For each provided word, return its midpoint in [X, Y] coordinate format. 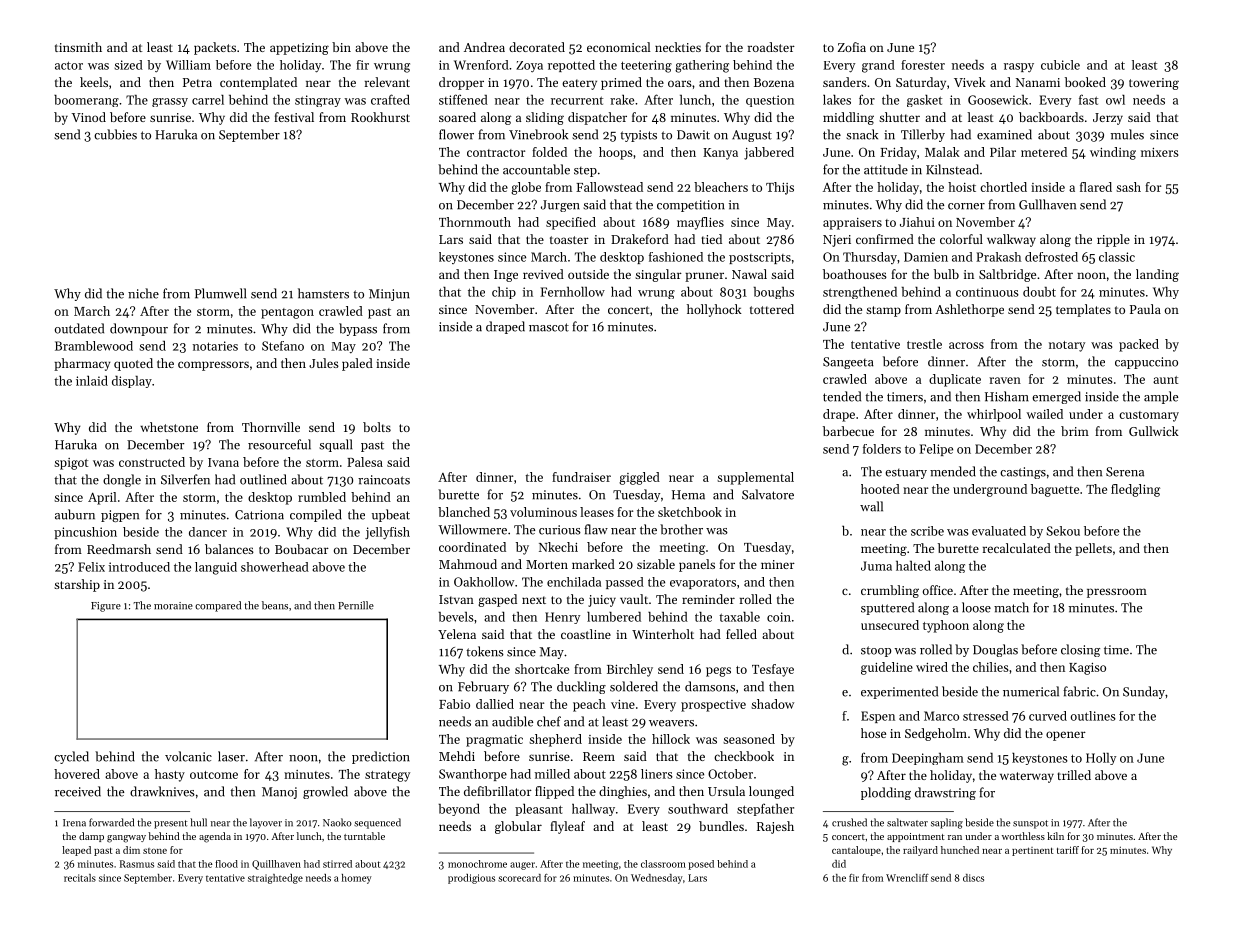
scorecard [519, 878]
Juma [876, 566]
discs [973, 878]
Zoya [529, 66]
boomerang [86, 101]
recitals [80, 878]
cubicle [1060, 65]
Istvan [456, 599]
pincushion [85, 533]
